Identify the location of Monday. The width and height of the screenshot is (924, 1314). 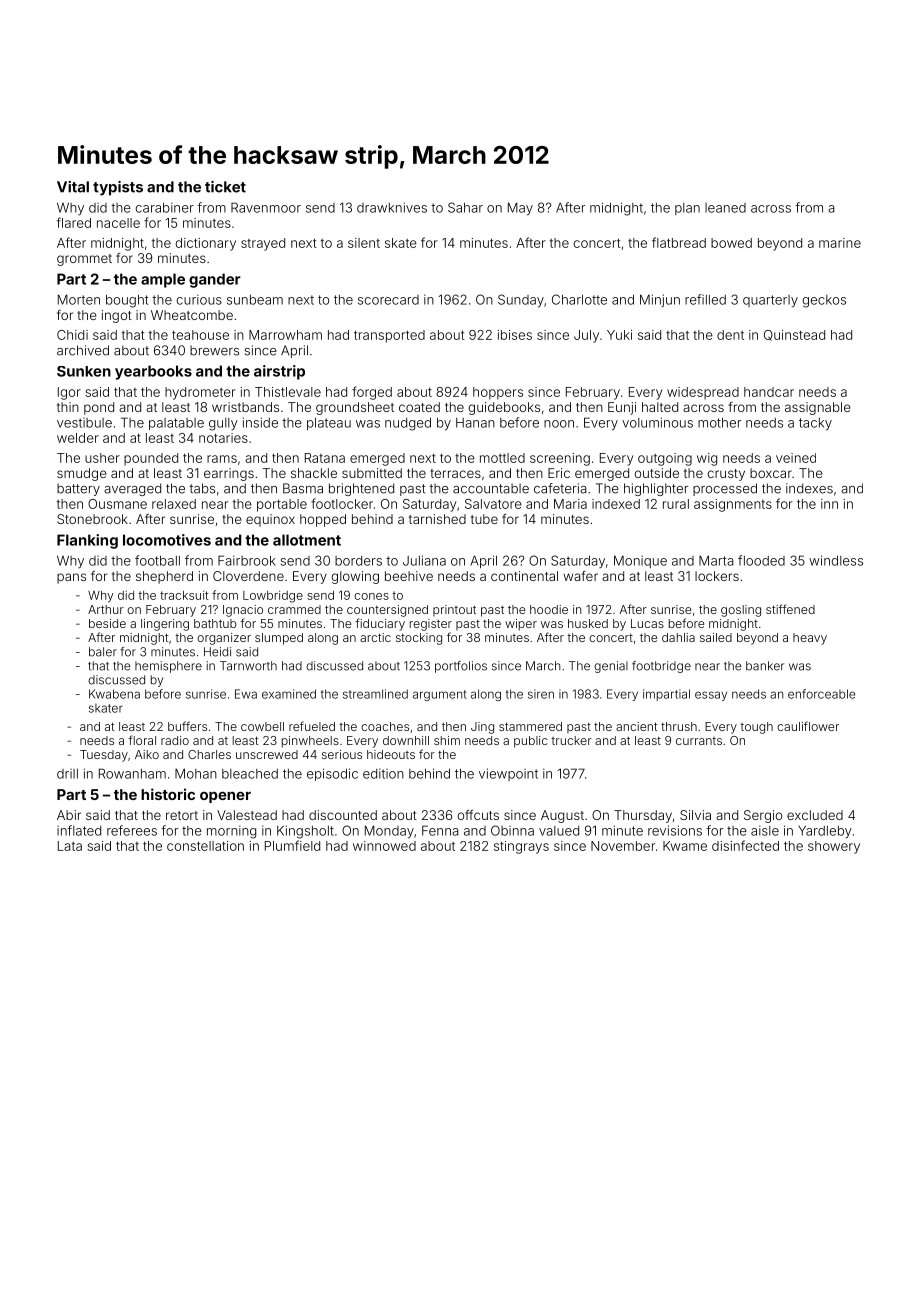
(389, 832).
